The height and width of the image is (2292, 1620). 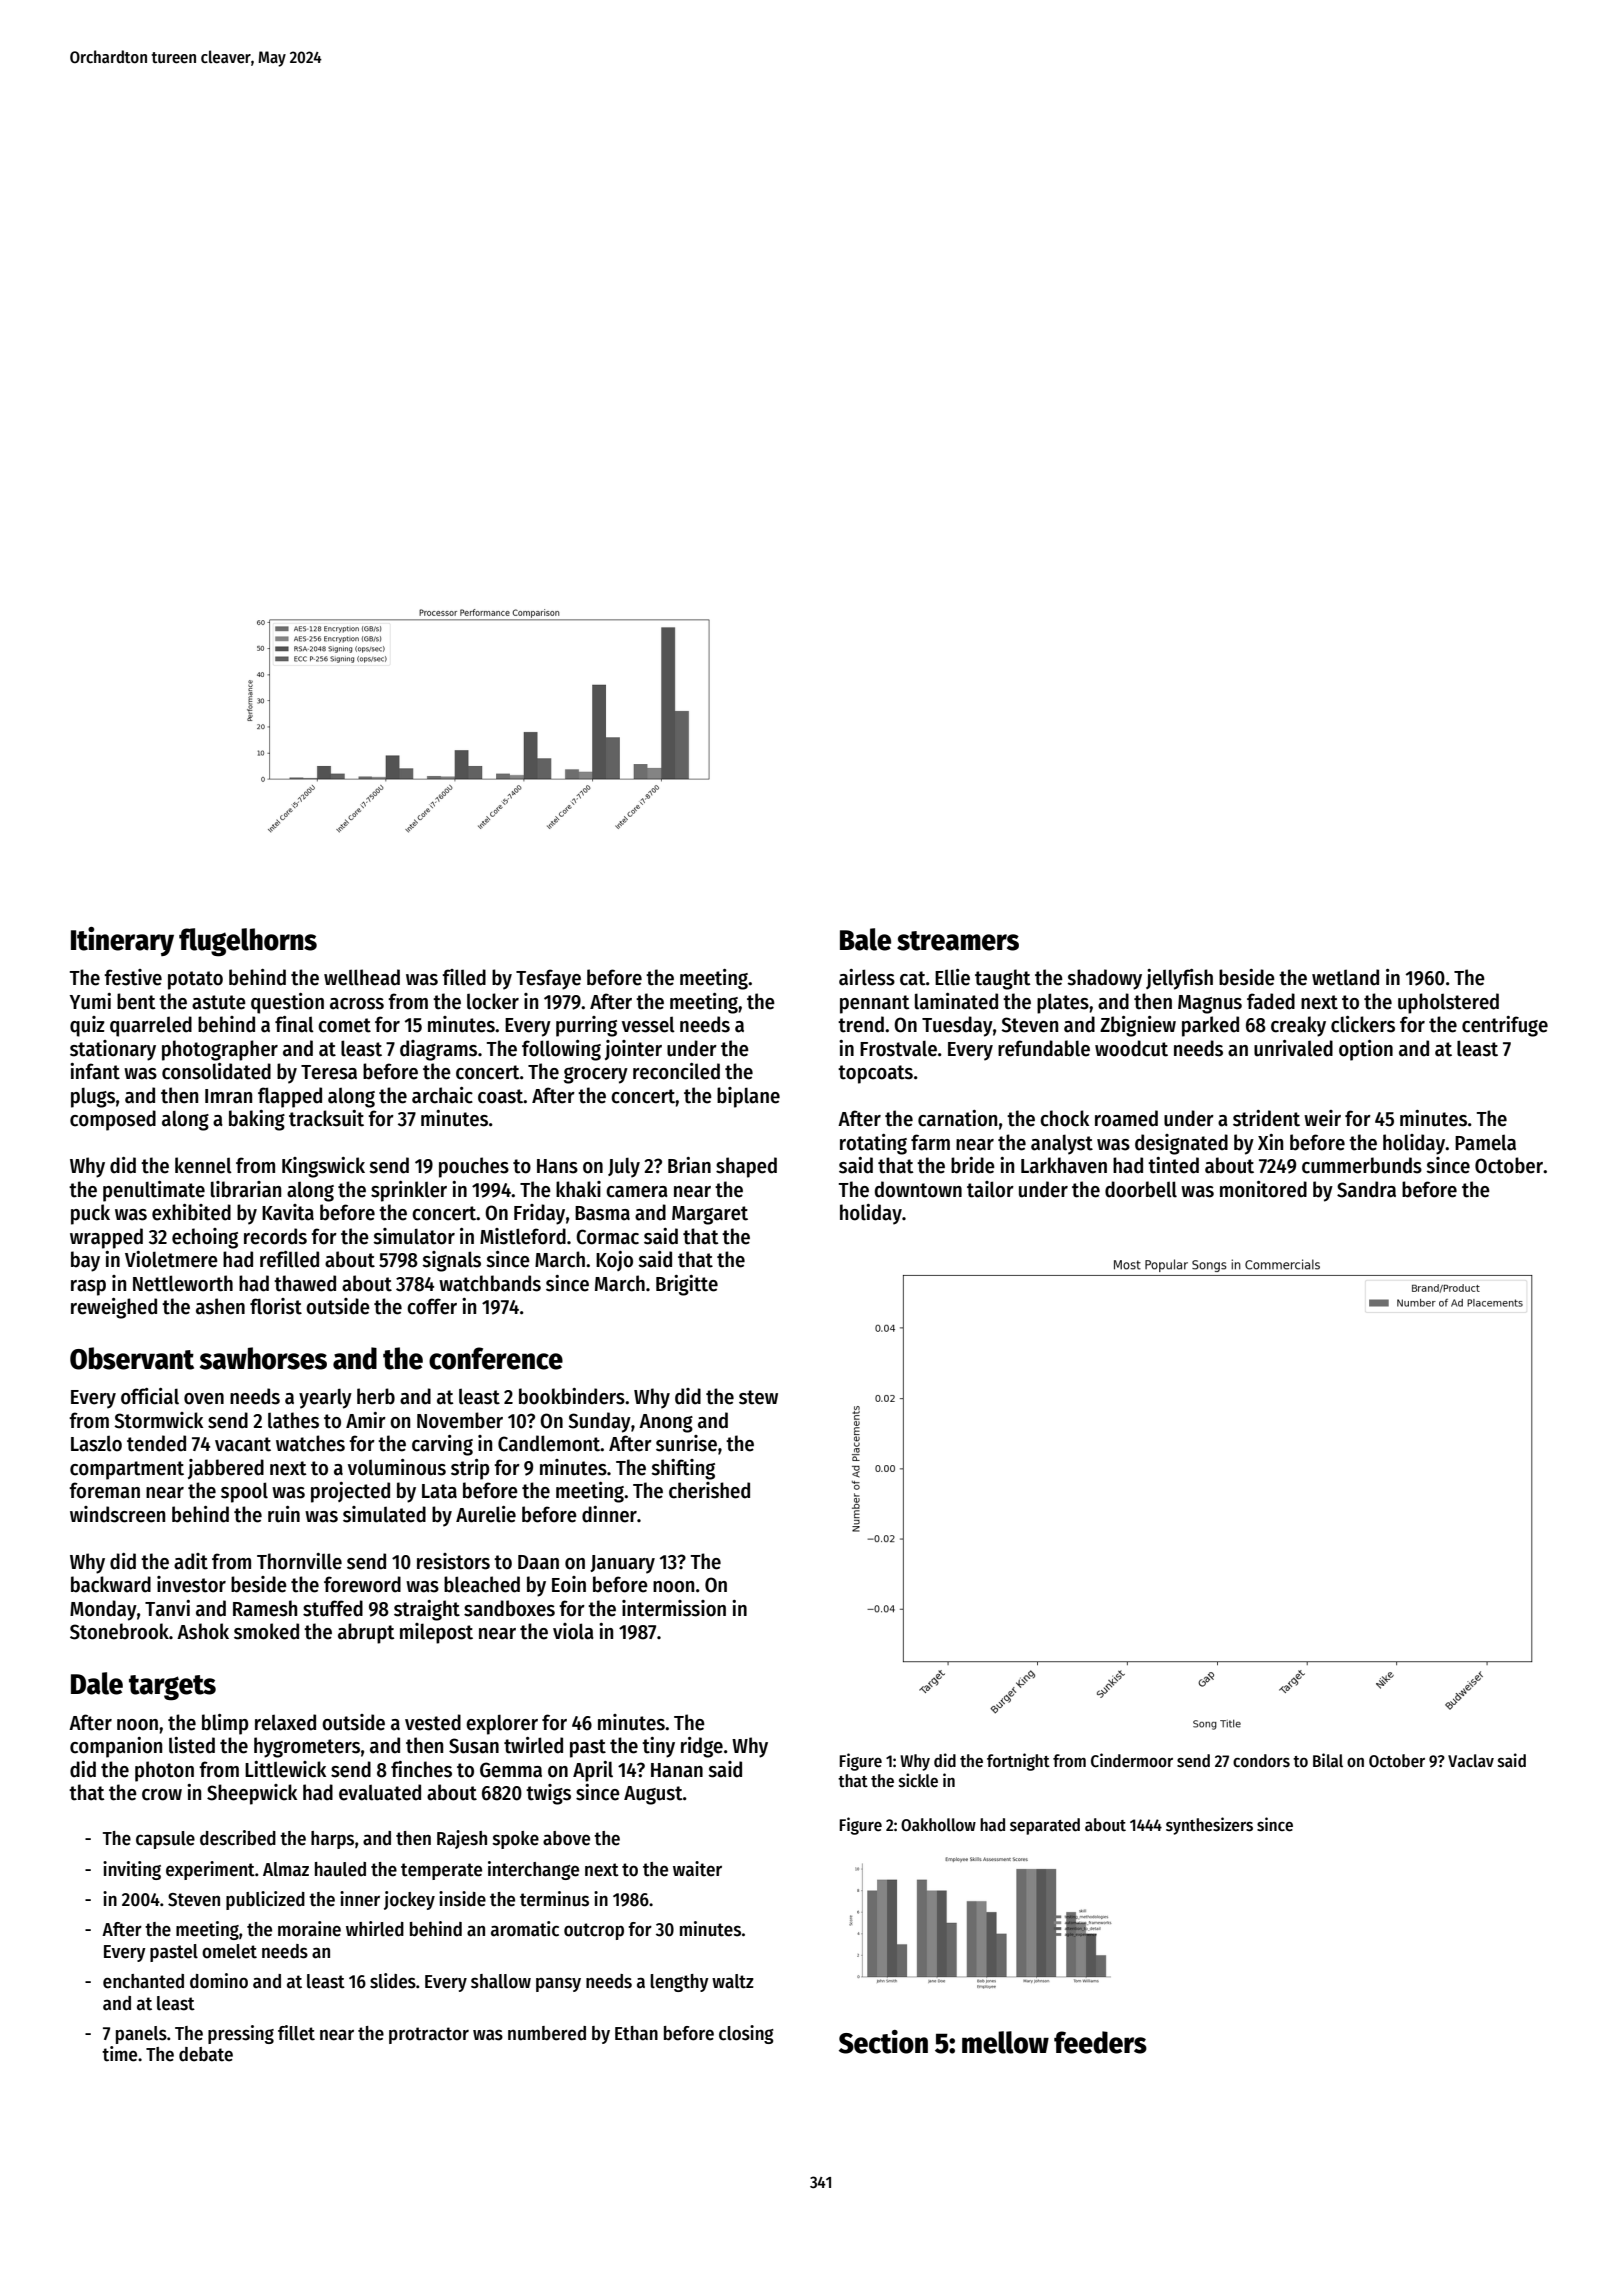 What do you see at coordinates (865, 939) in the image?
I see `Bale` at bounding box center [865, 939].
